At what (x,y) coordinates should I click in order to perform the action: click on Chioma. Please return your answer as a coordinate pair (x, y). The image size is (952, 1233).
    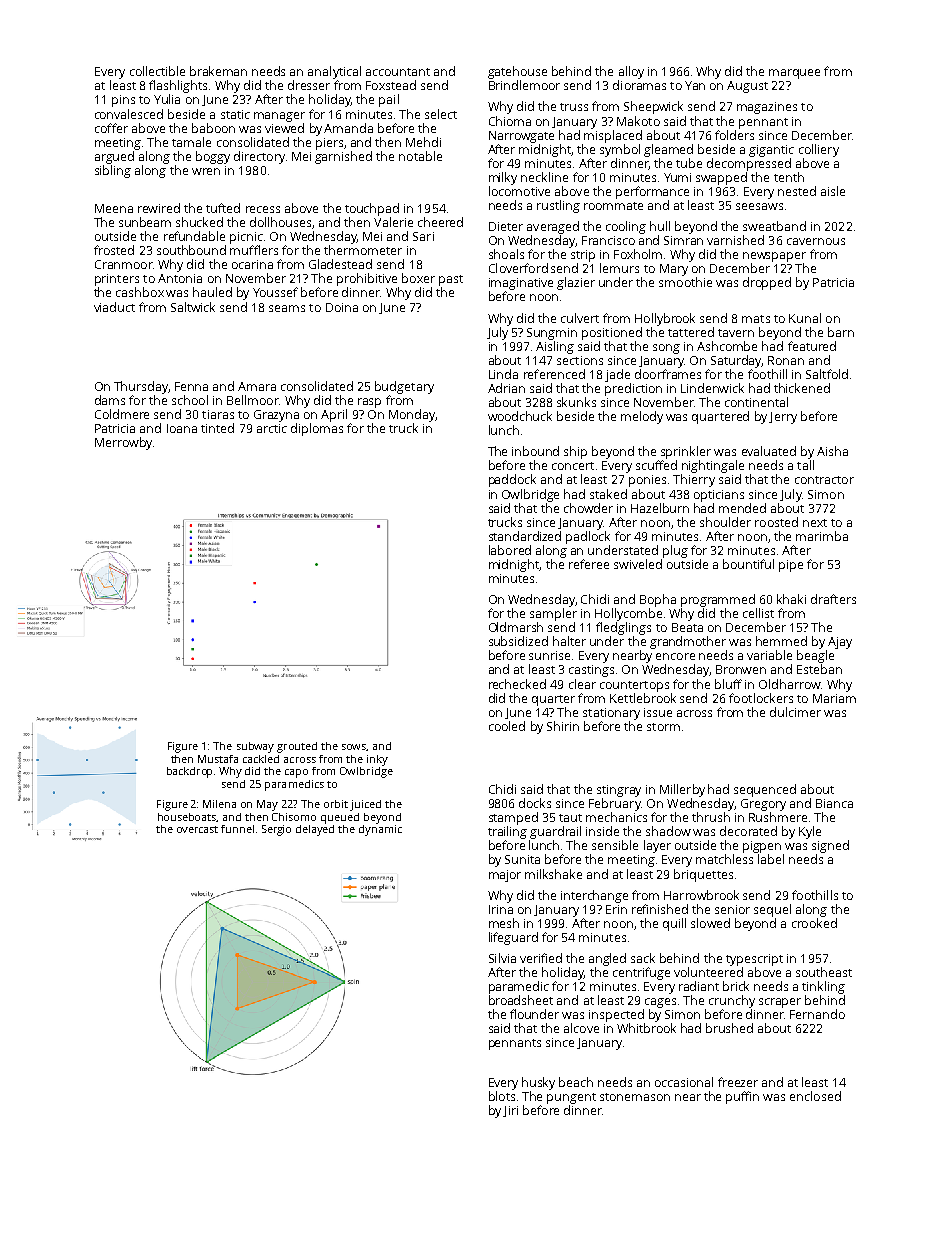
    Looking at the image, I should click on (510, 121).
